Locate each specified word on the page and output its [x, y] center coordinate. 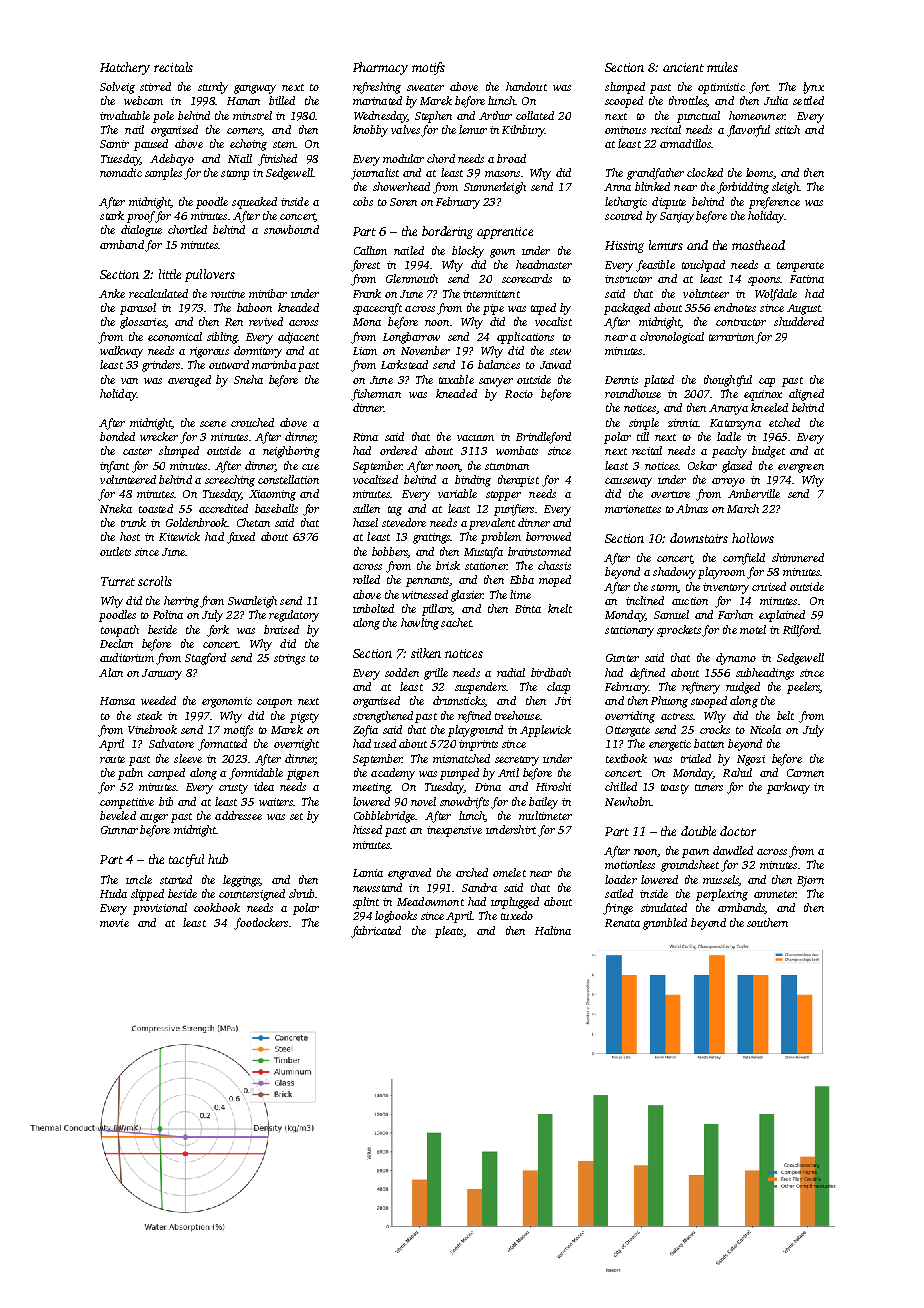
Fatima [807, 279]
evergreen [801, 468]
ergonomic [227, 702]
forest [365, 266]
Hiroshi [553, 786]
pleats [449, 932]
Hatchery [125, 68]
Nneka [116, 508]
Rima [365, 437]
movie [114, 923]
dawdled [733, 850]
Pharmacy [380, 68]
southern [767, 922]
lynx [813, 88]
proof [141, 217]
